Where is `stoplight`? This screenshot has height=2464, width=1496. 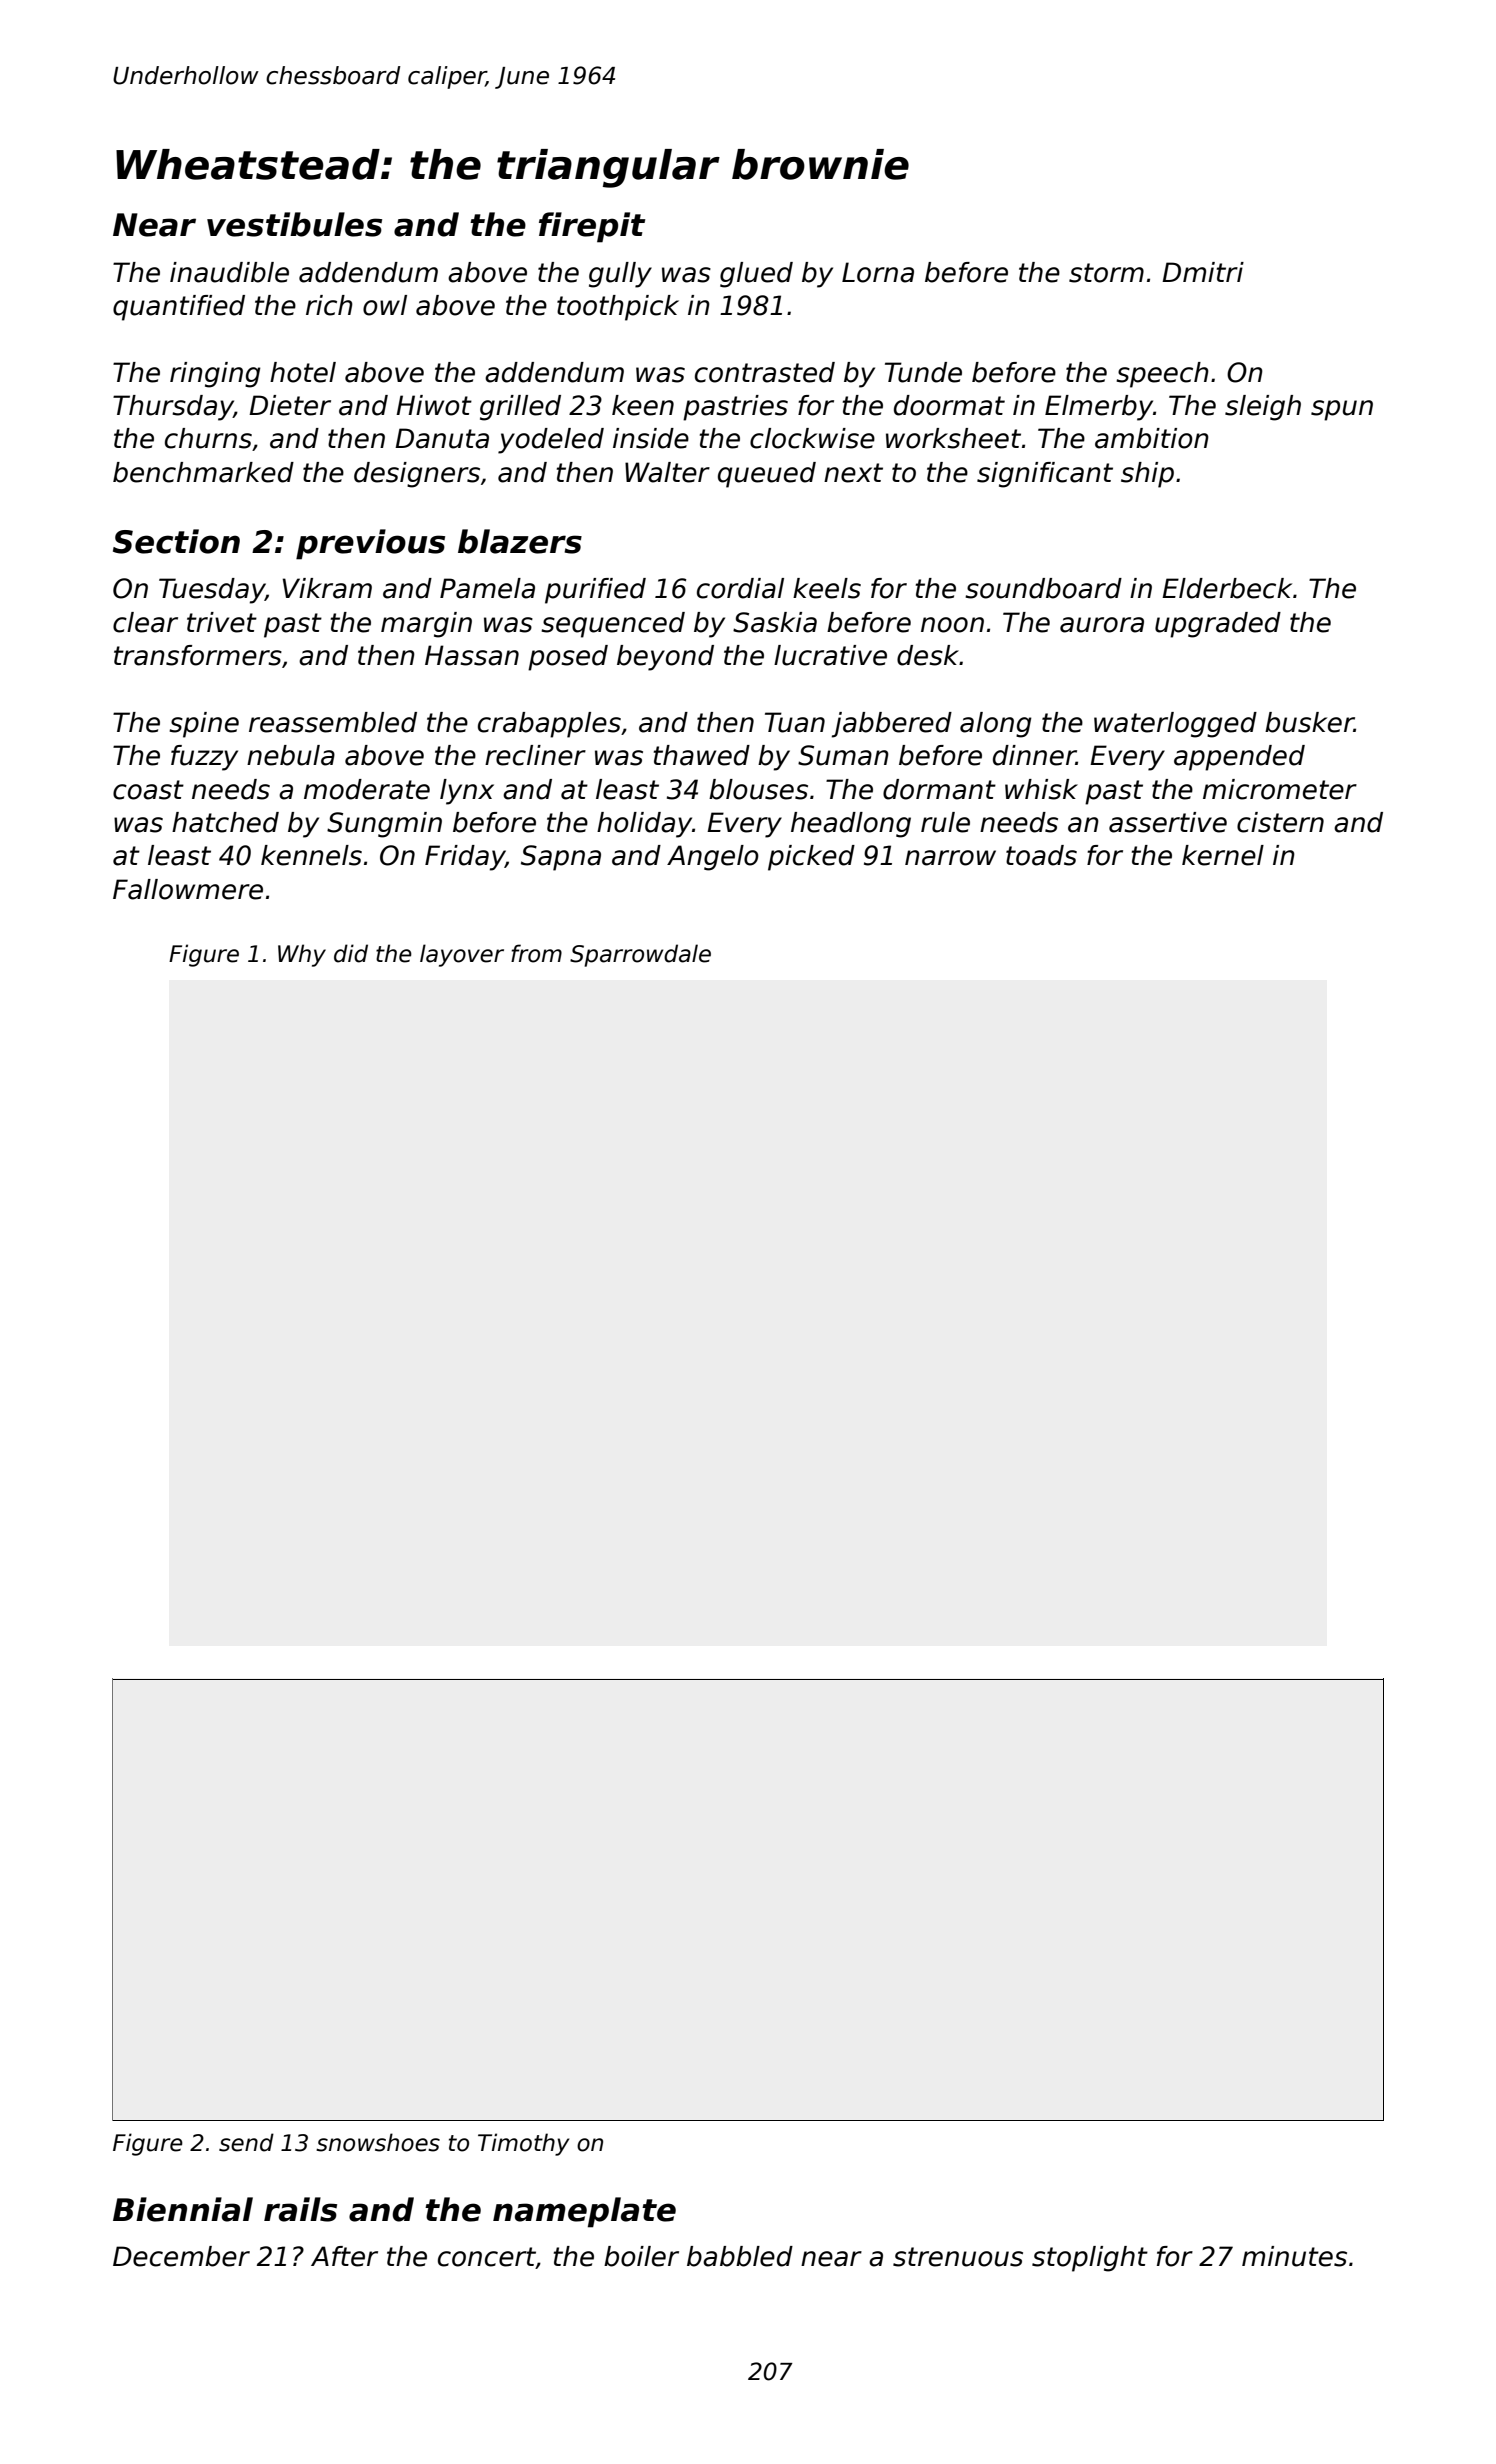
stoplight is located at coordinates (1090, 2259).
